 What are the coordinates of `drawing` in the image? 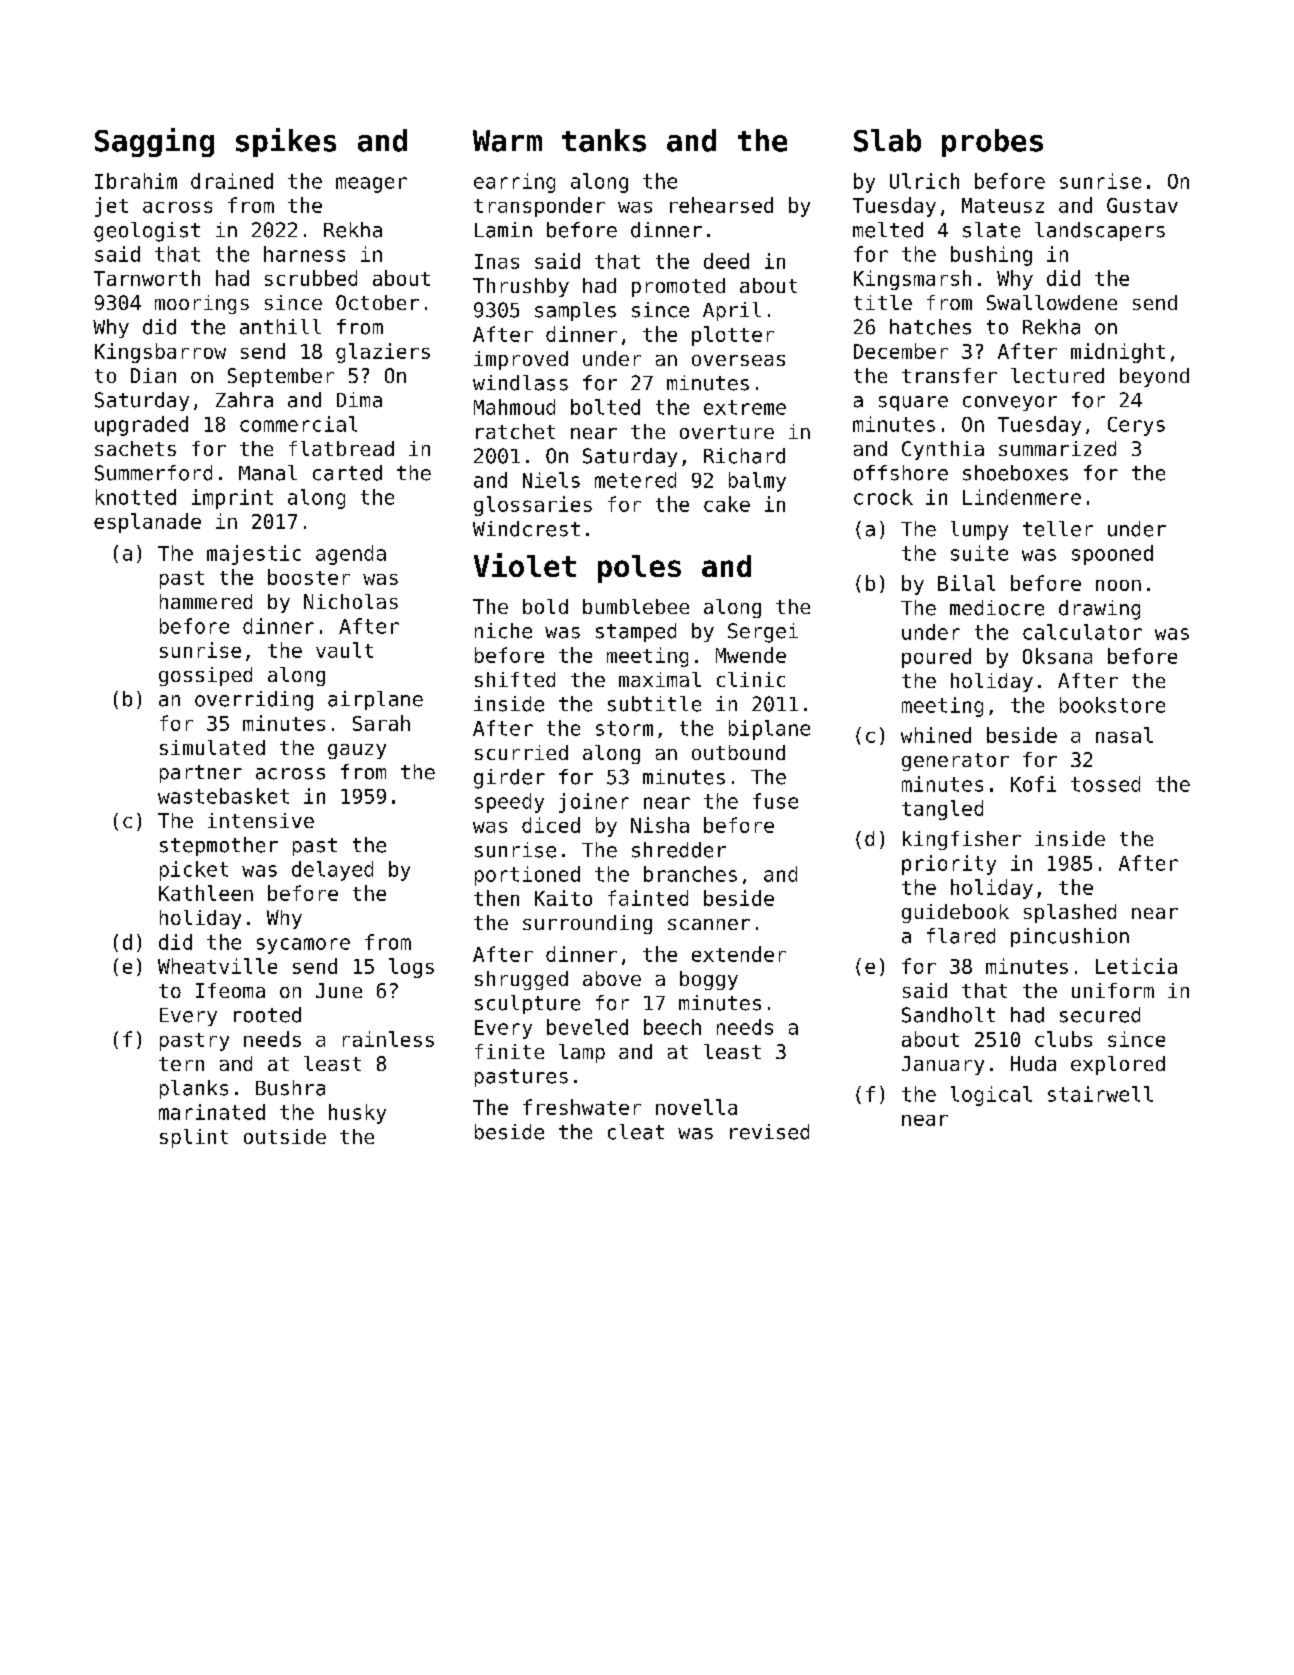 It's located at (1099, 610).
